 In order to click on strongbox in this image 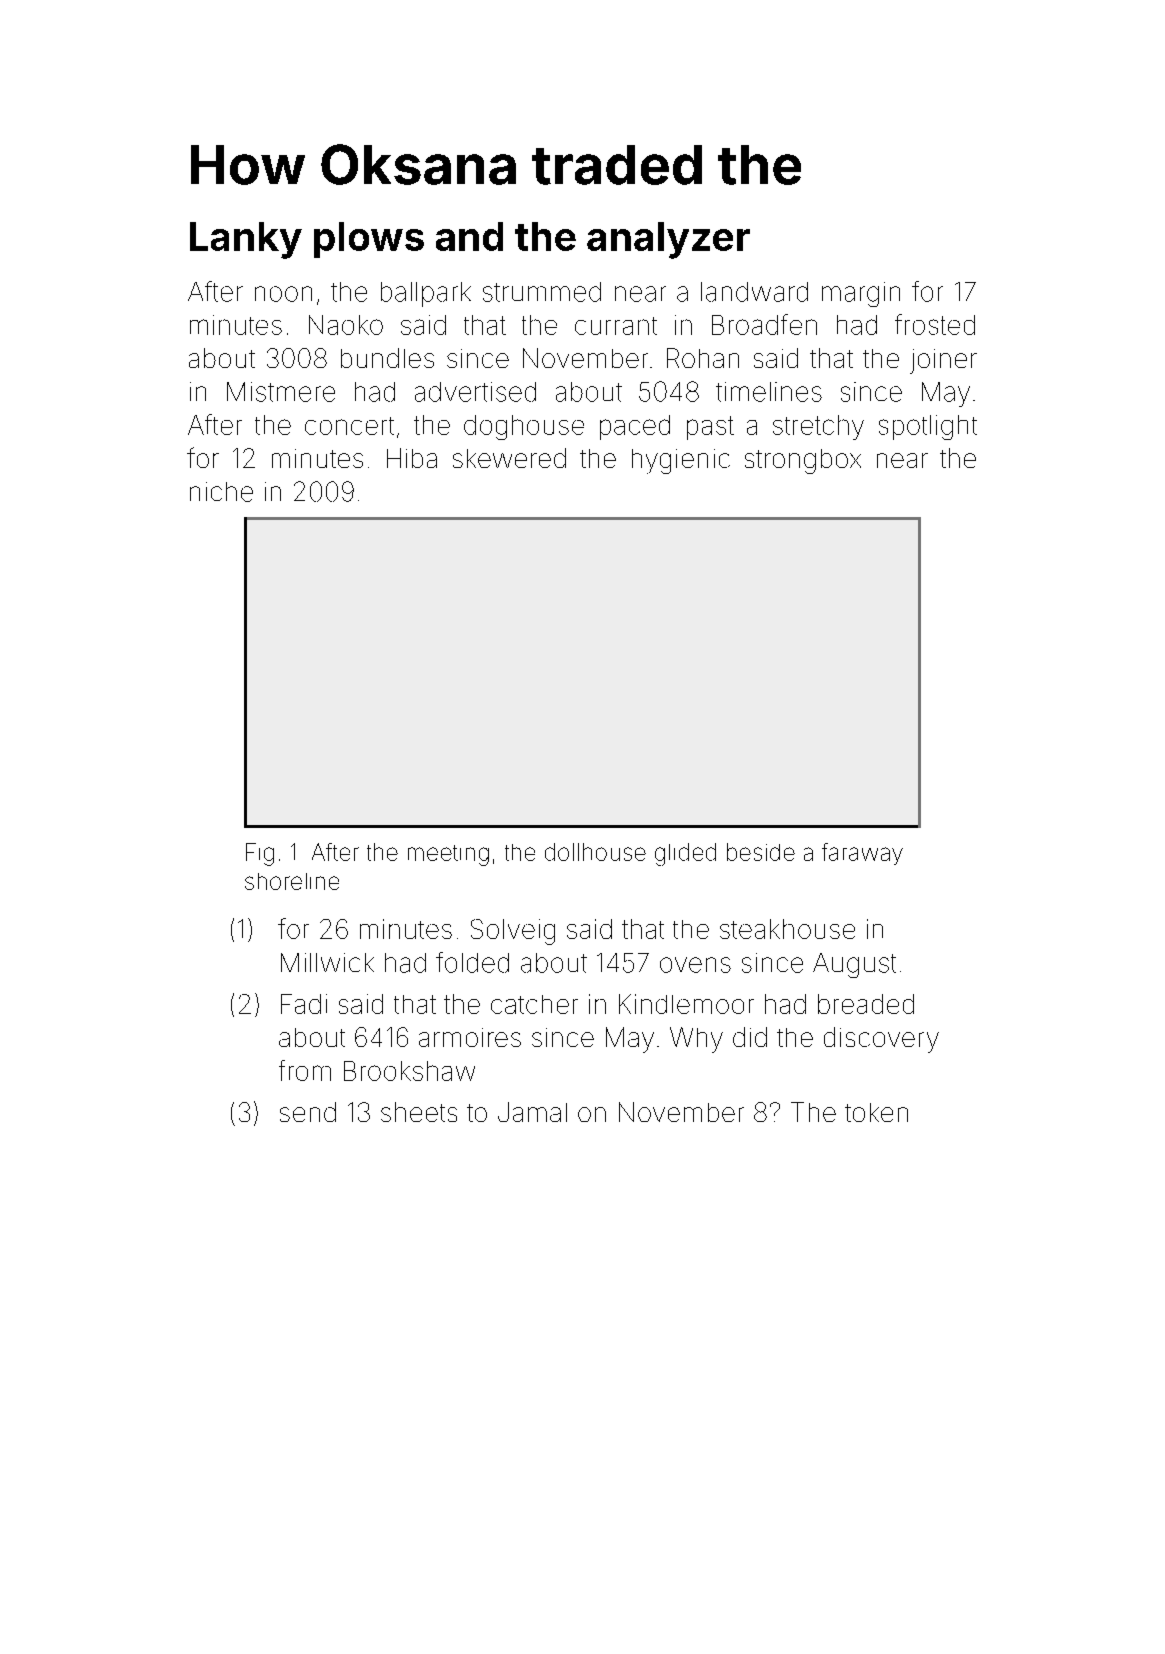, I will do `click(803, 461)`.
